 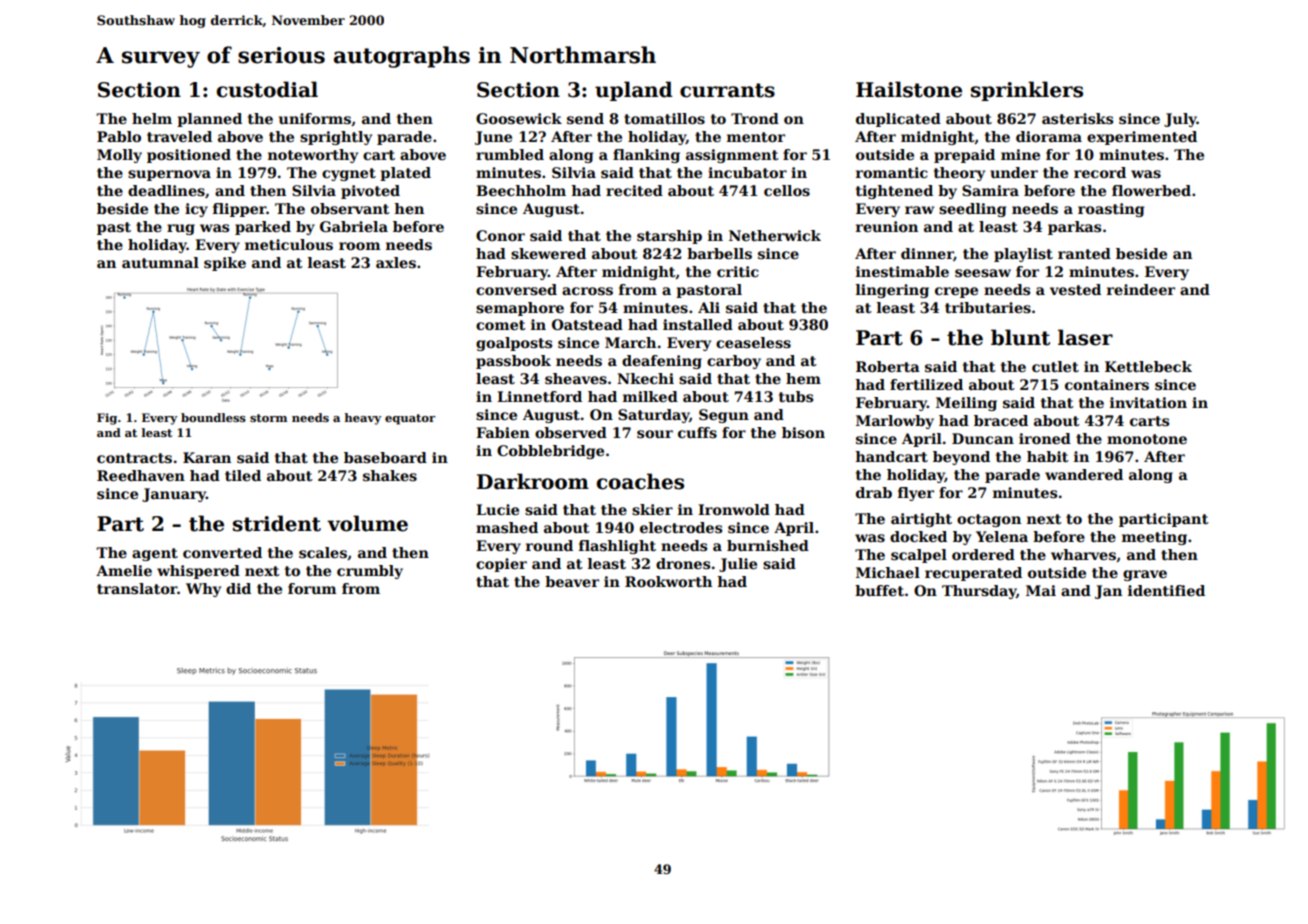 What do you see at coordinates (888, 366) in the page?
I see `Roberta` at bounding box center [888, 366].
